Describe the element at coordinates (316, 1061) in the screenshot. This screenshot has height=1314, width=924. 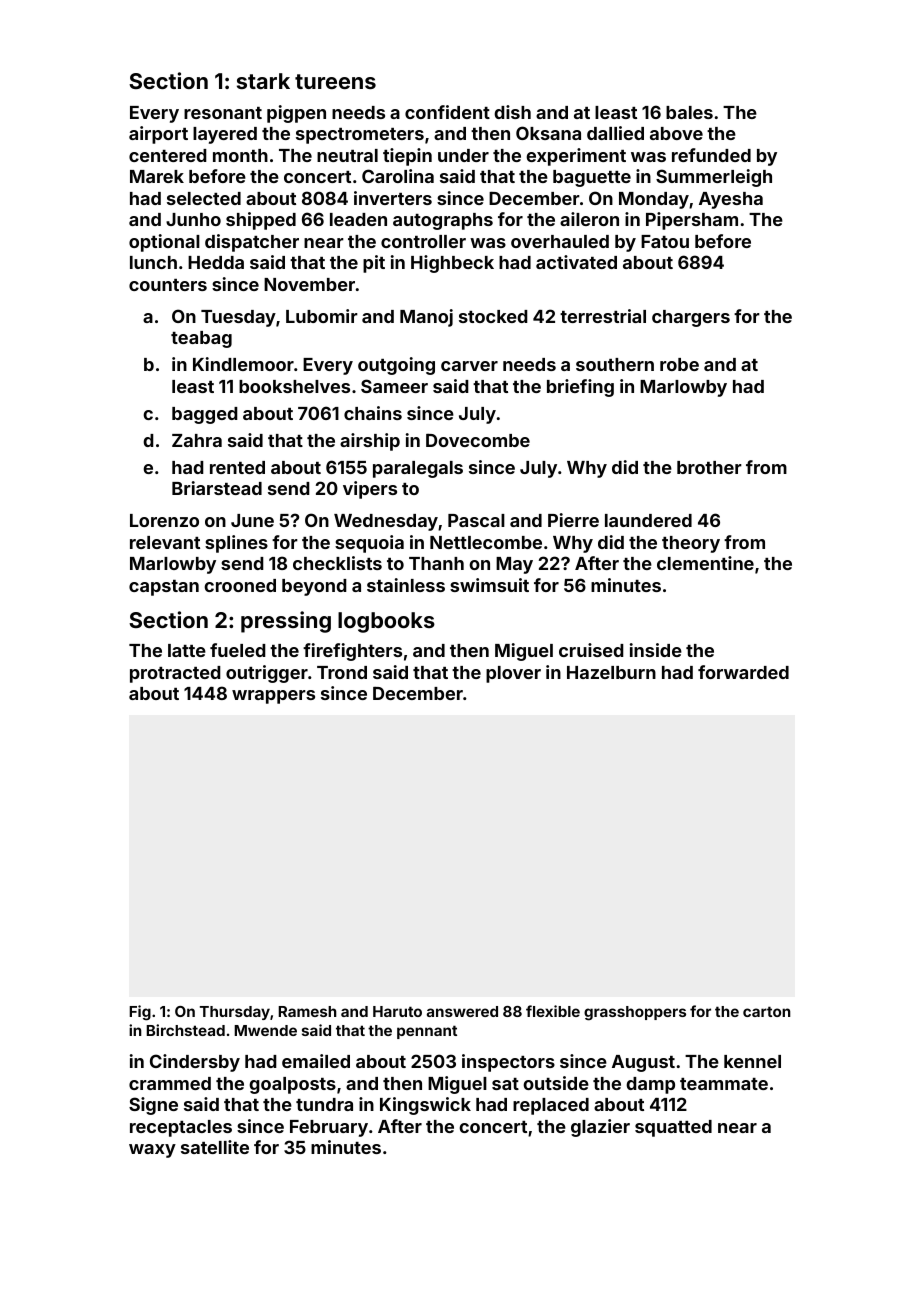
I see `emailed` at that location.
